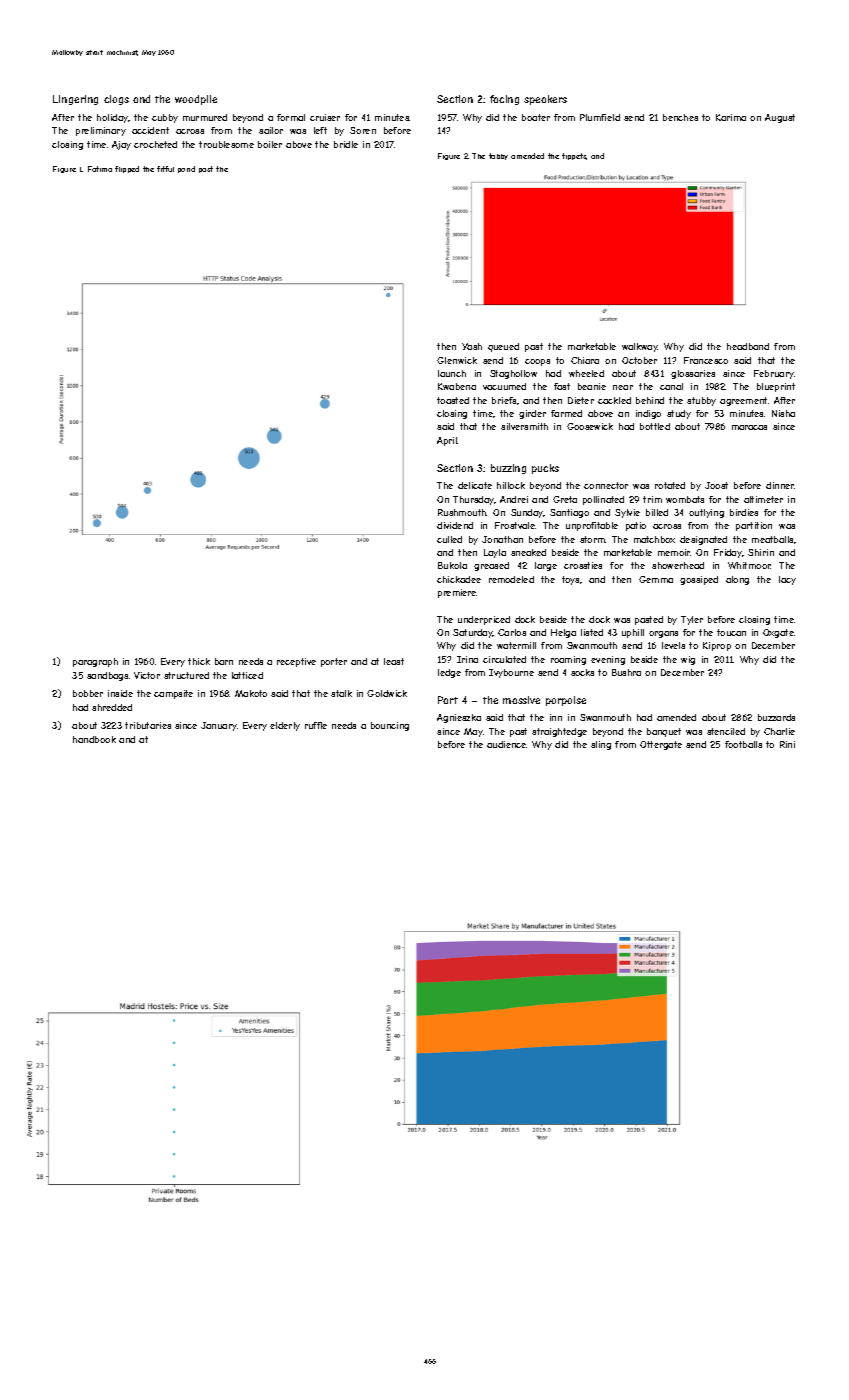 This screenshot has height=1400, width=849. What do you see at coordinates (680, 117) in the screenshot?
I see `benches` at bounding box center [680, 117].
